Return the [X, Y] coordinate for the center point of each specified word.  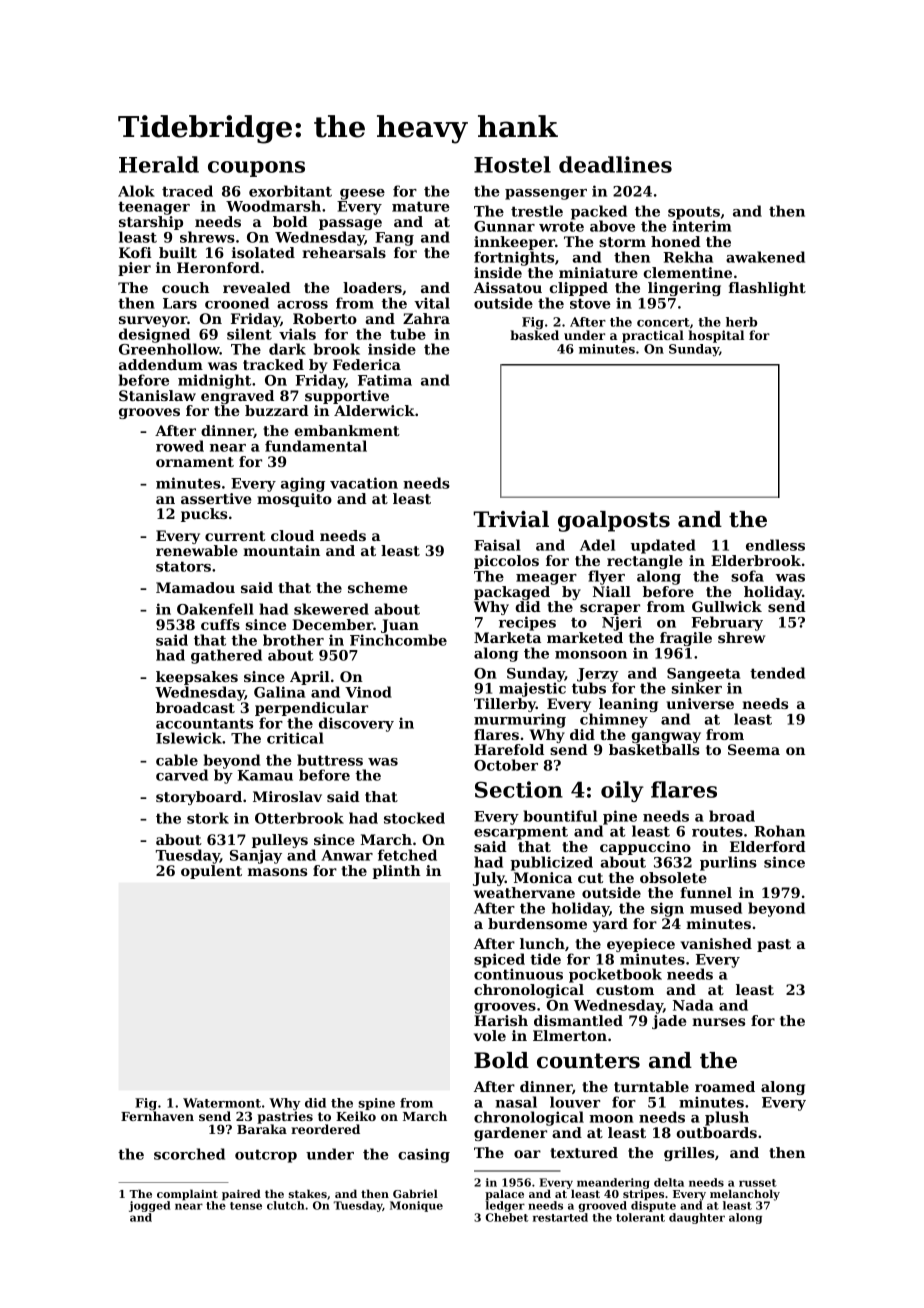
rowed [180, 446]
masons [277, 872]
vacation [364, 483]
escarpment [521, 833]
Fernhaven [157, 1116]
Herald [159, 164]
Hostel [512, 164]
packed [599, 212]
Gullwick [727, 606]
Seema [754, 749]
